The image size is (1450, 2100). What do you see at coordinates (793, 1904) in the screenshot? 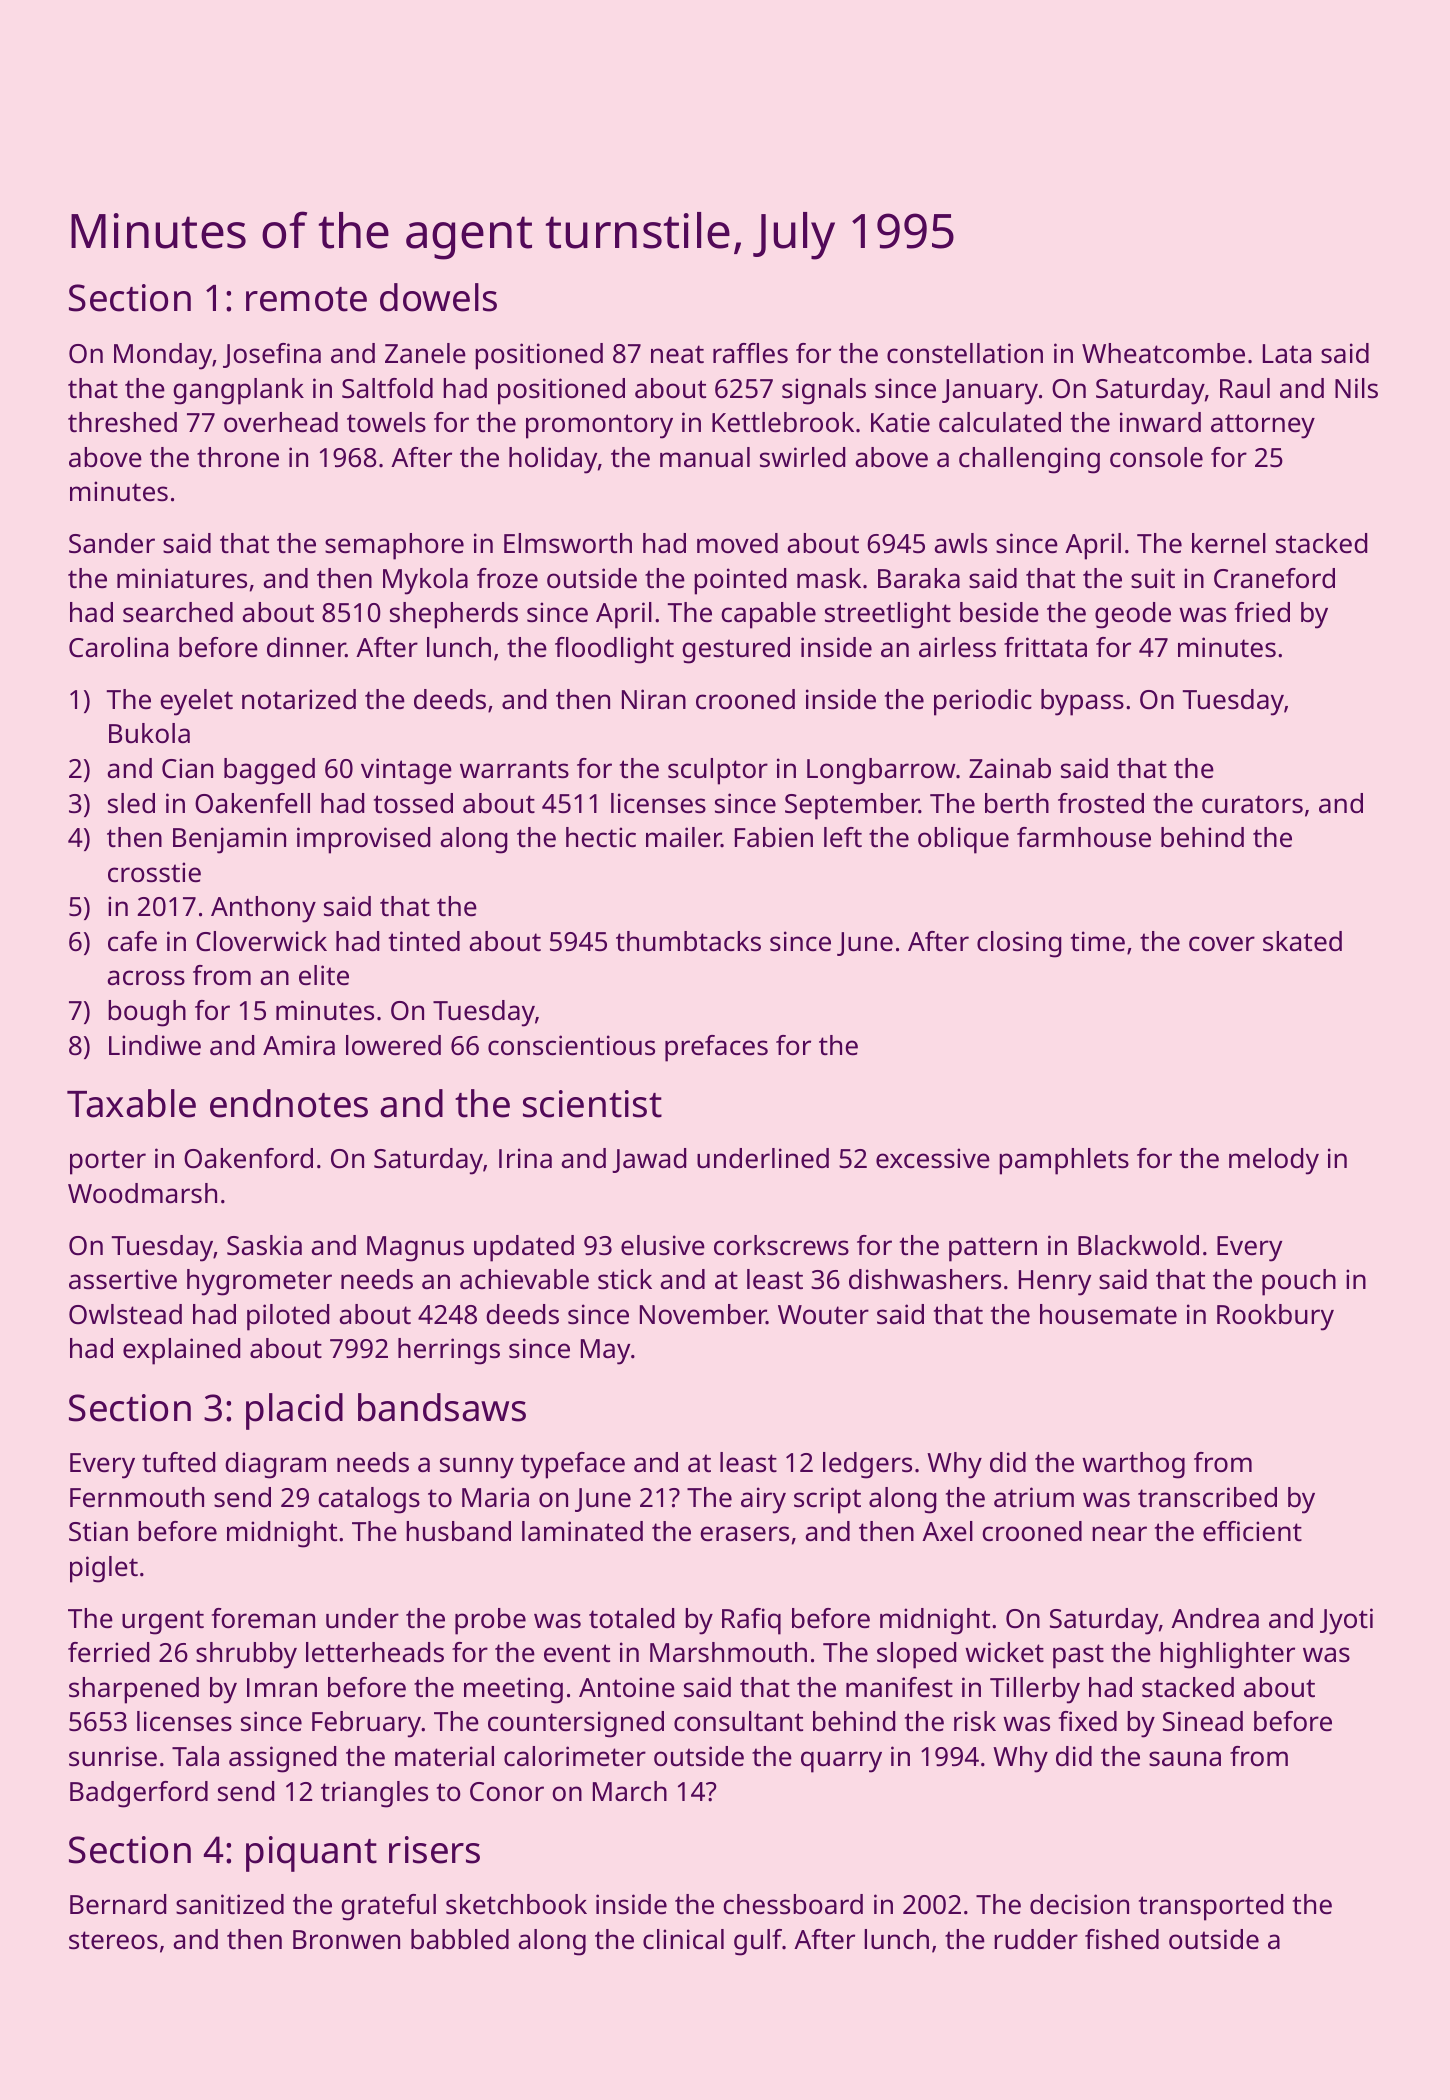
I see `chessboard` at bounding box center [793, 1904].
